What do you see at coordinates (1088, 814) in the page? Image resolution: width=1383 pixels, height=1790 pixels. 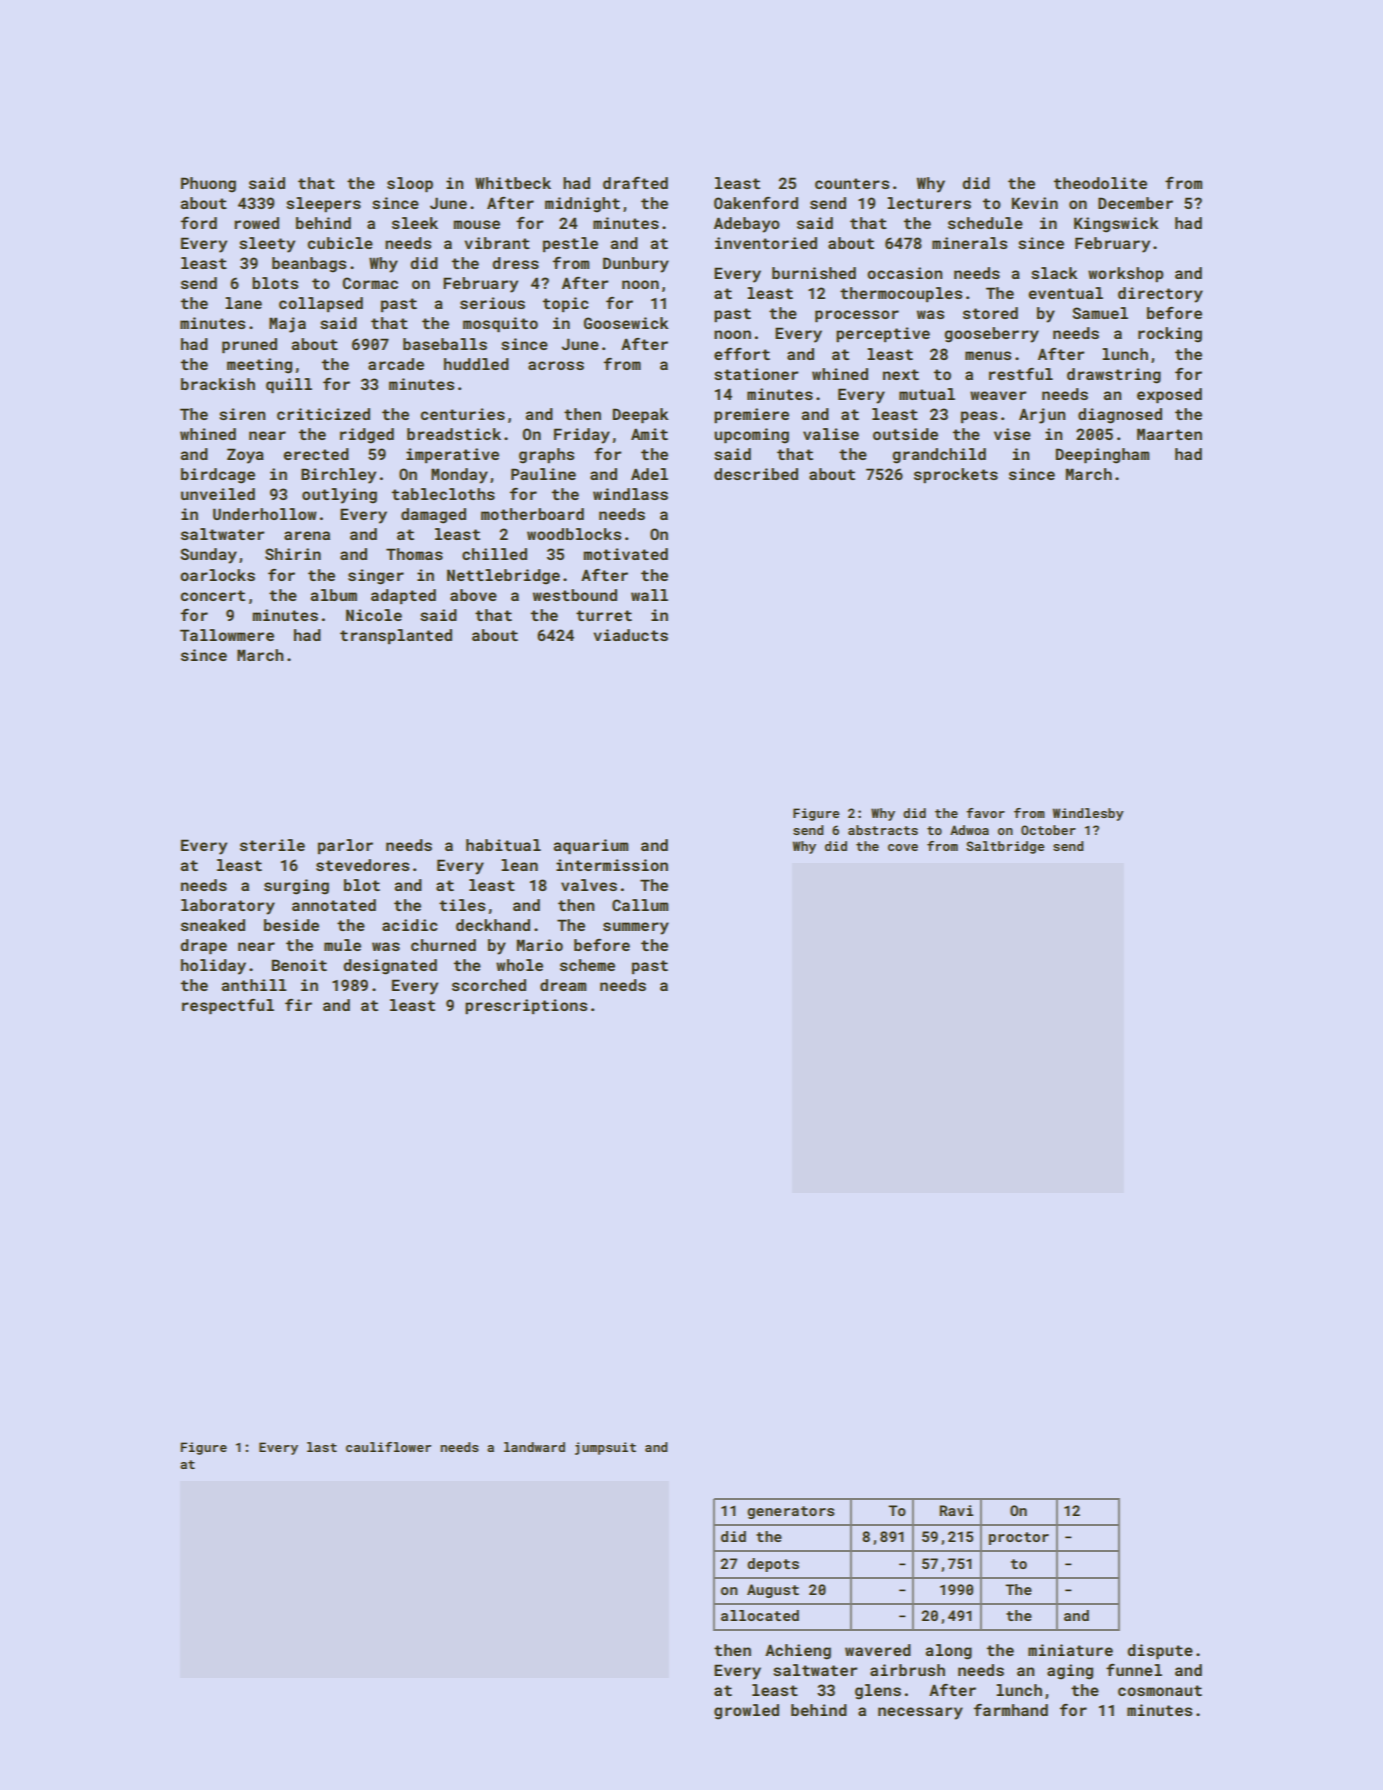 I see `Windlesby` at bounding box center [1088, 814].
